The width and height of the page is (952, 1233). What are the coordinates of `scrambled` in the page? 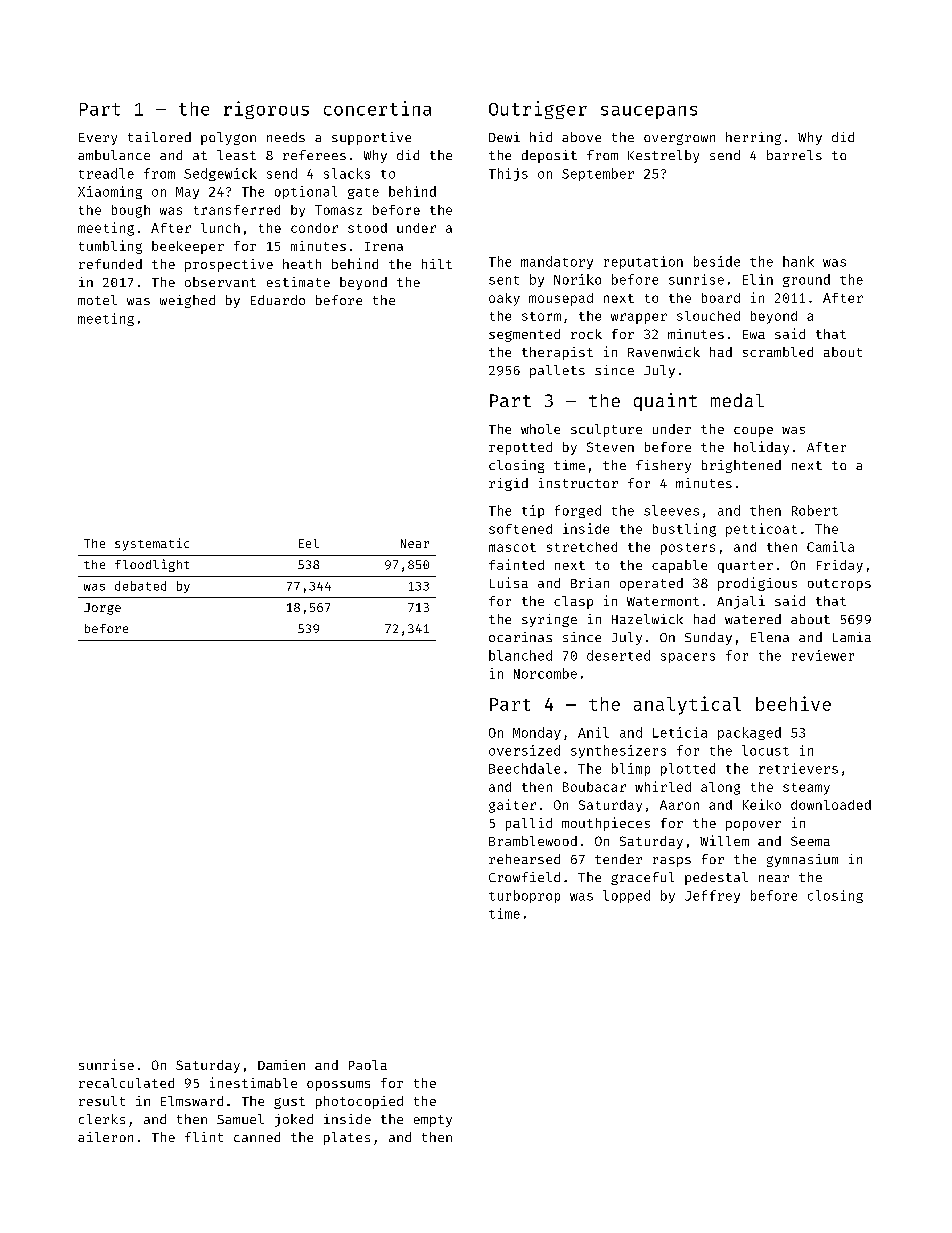 It's located at (778, 352).
